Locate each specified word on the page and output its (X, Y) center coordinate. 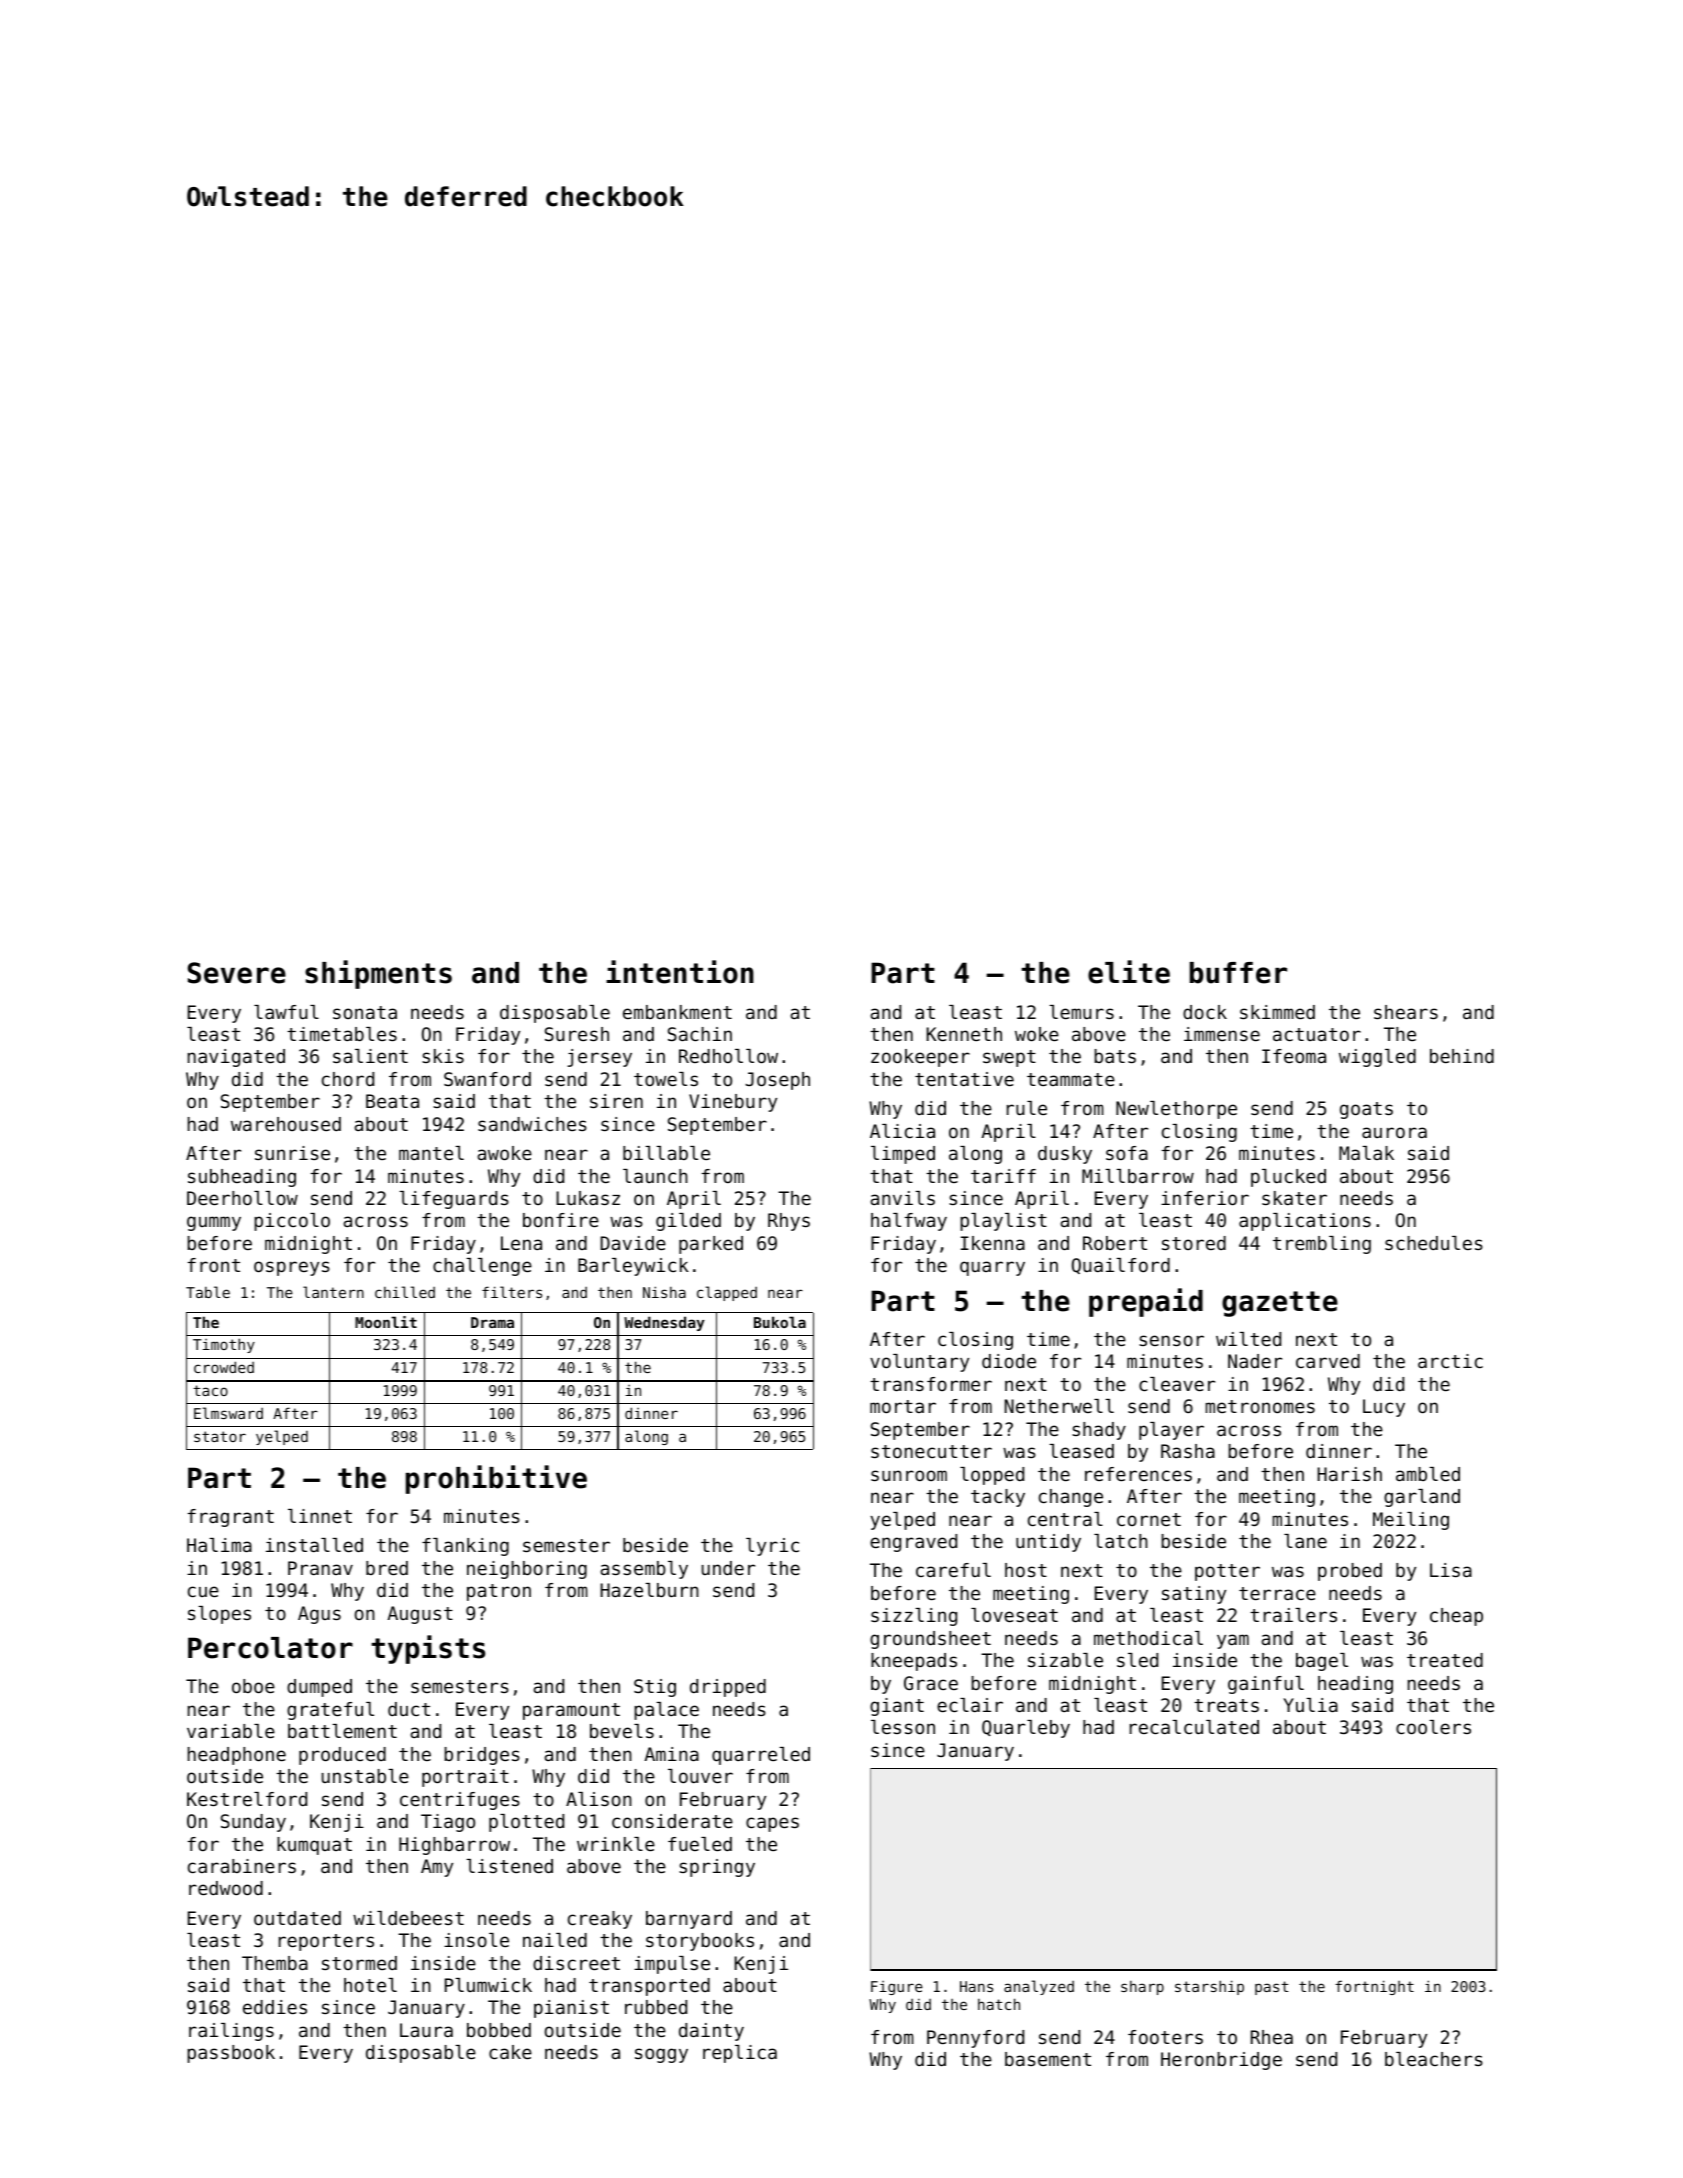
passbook (231, 2054)
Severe (237, 973)
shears (1406, 1012)
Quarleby (1026, 1729)
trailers (1293, 1615)
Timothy (224, 1345)
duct (409, 1709)
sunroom (909, 1475)
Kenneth (964, 1034)
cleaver (1177, 1384)
